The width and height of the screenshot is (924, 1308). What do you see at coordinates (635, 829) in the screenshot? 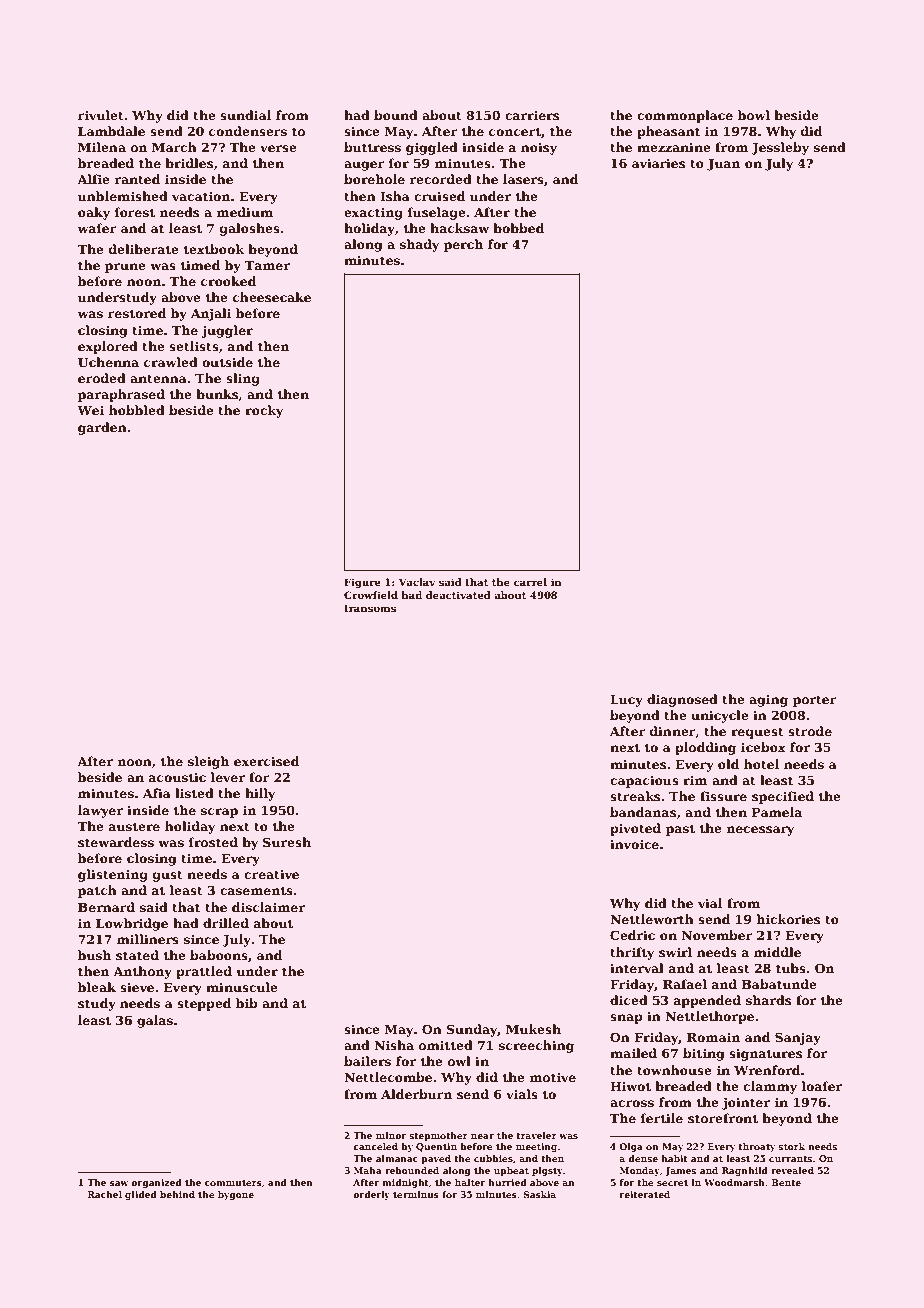
I see `pivoted` at bounding box center [635, 829].
